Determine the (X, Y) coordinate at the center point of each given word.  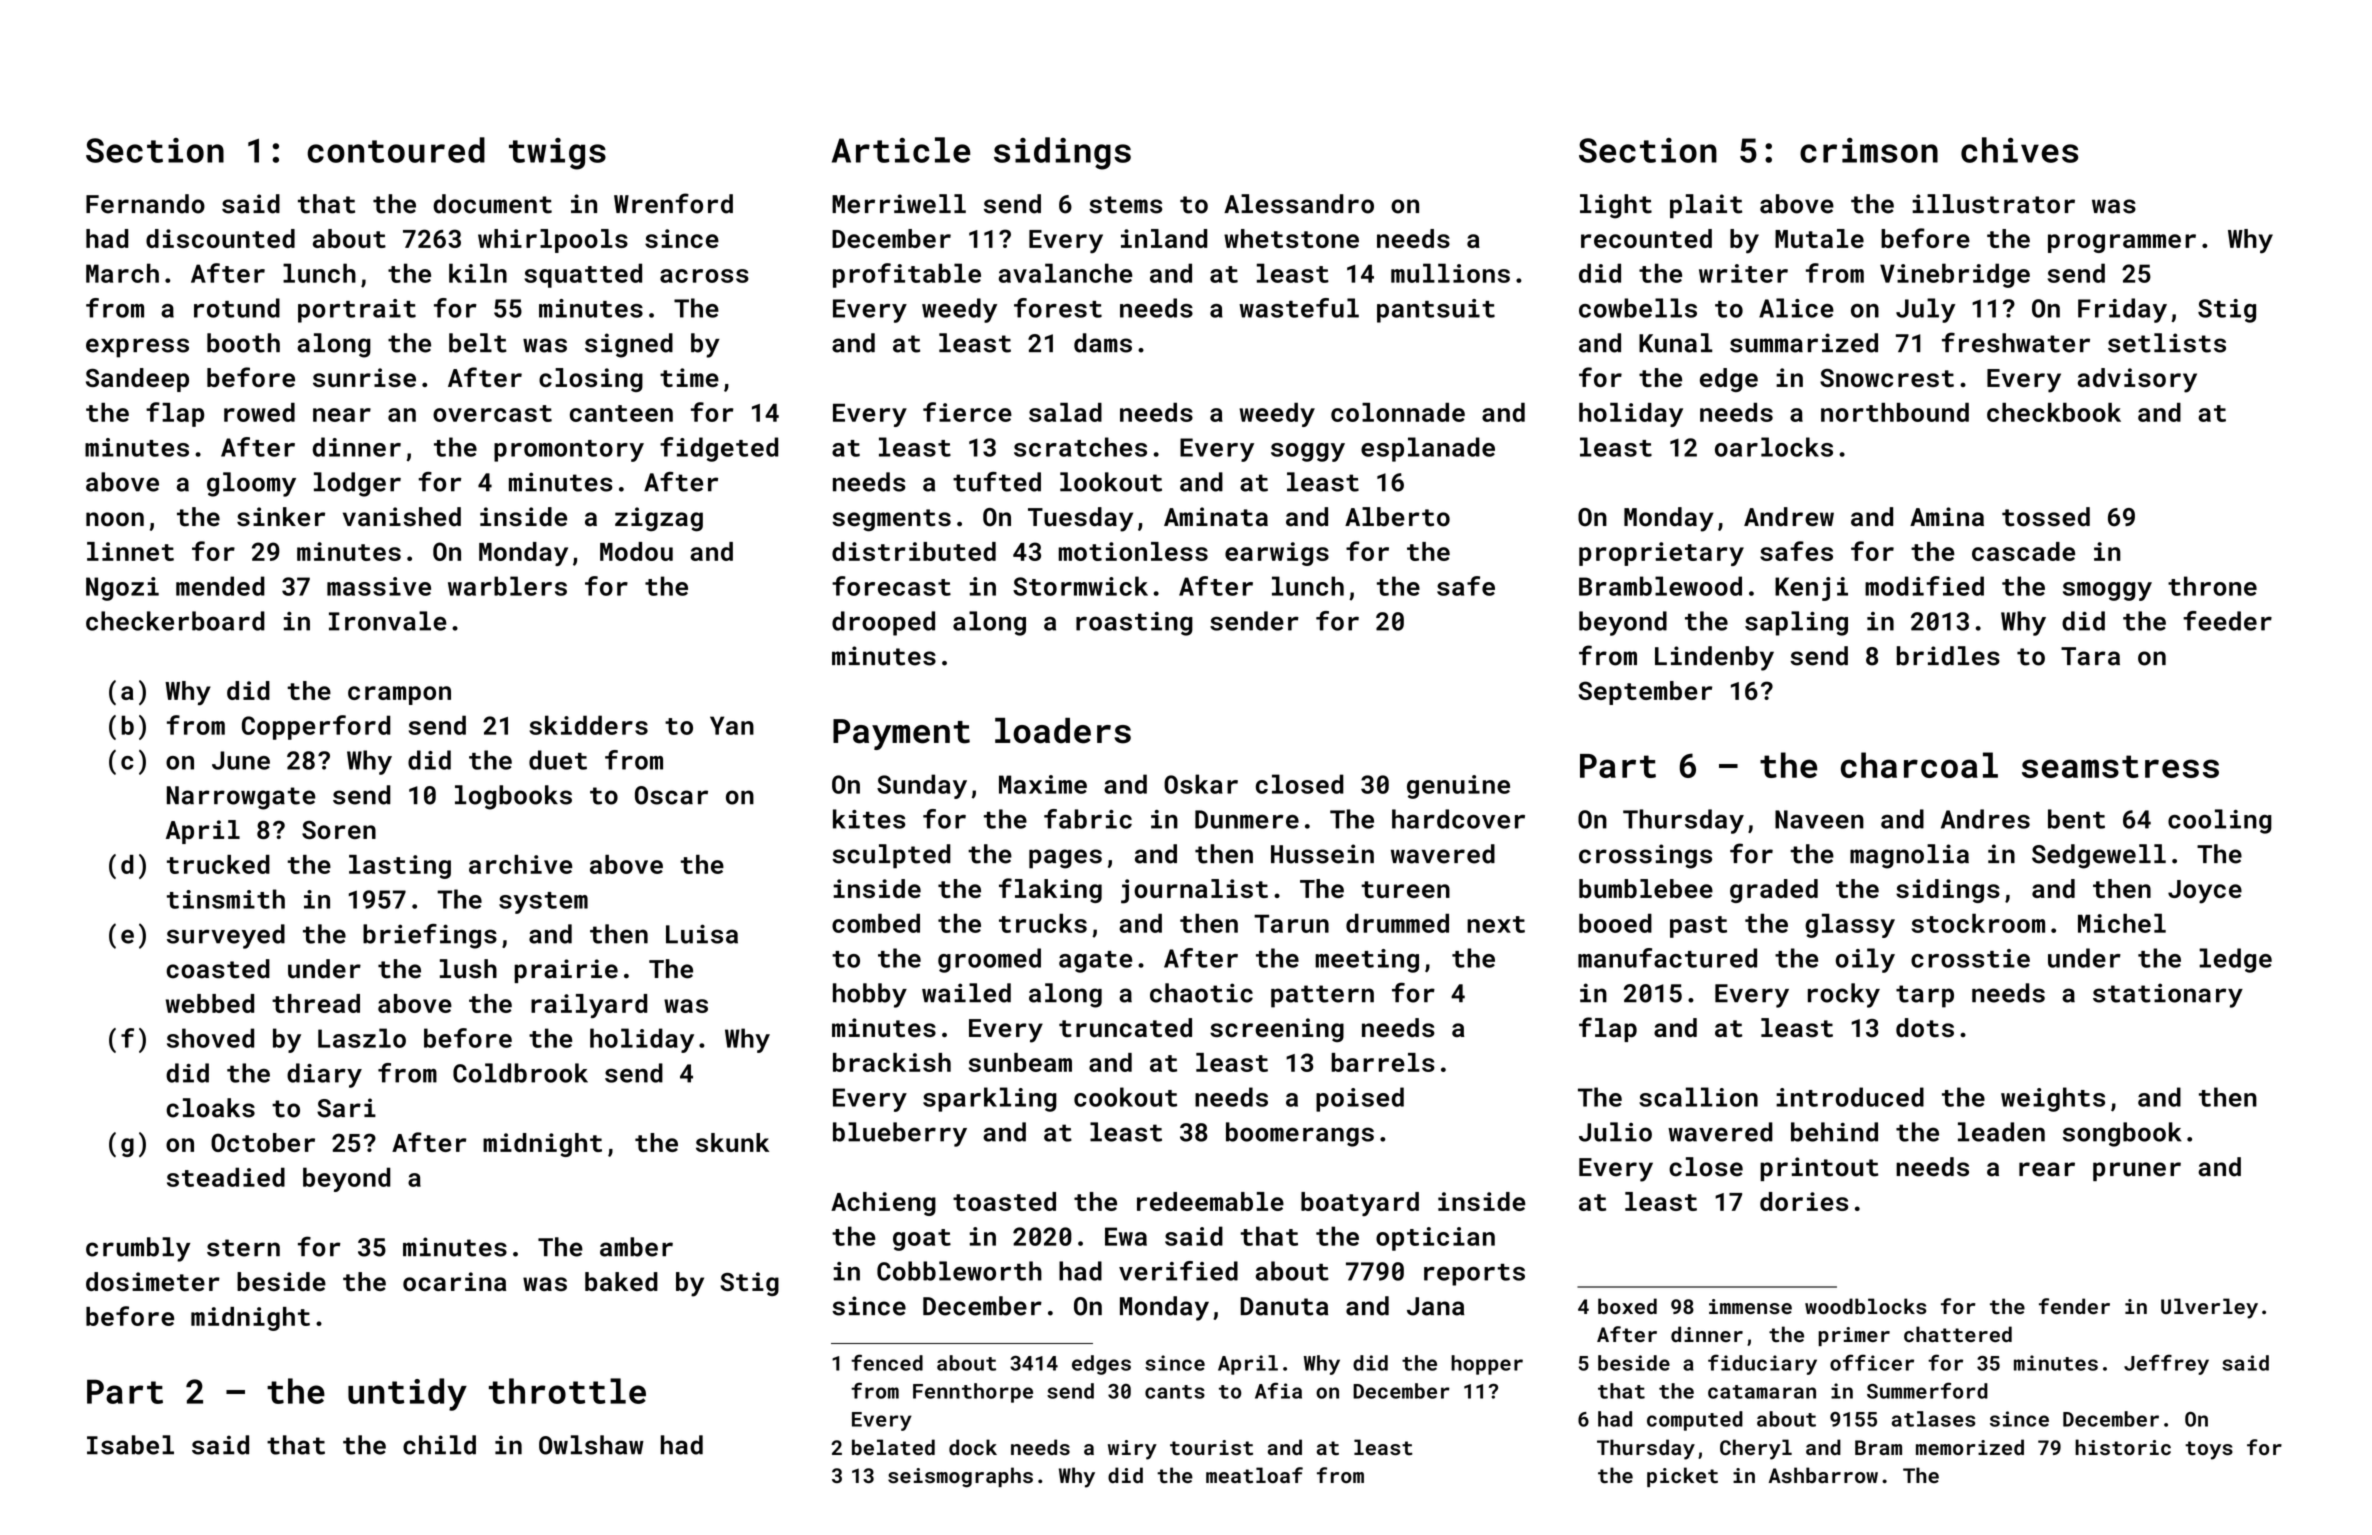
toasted (1004, 1201)
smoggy (2107, 591)
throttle (567, 1391)
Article (901, 150)
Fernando (145, 204)
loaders (1063, 731)
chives (2019, 150)
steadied (226, 1177)
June (241, 760)
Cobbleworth (959, 1271)
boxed (1627, 1306)
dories (1804, 1201)
